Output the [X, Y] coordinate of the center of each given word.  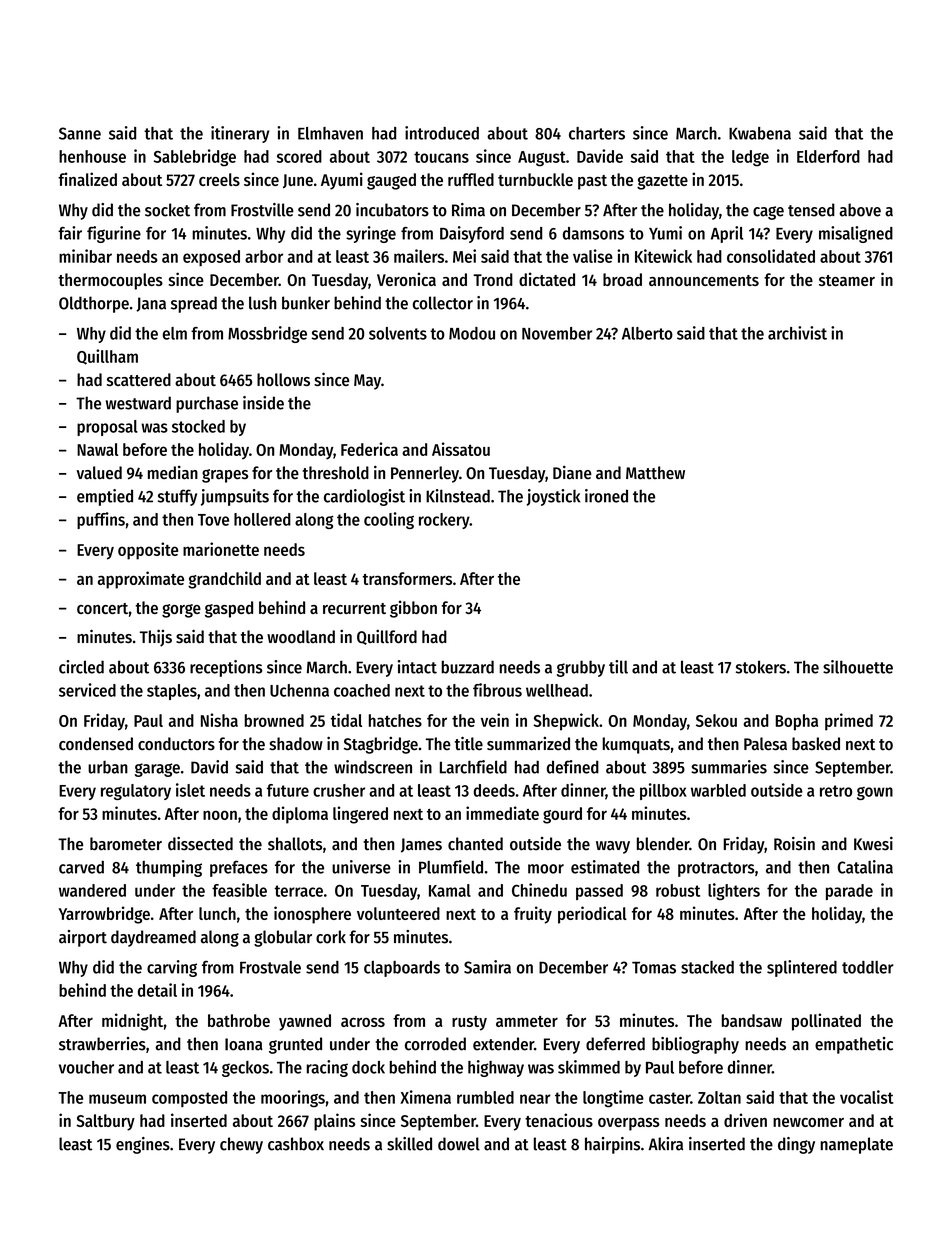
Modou [472, 333]
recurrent [354, 608]
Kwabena [760, 133]
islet [190, 790]
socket [167, 210]
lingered [360, 815]
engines [143, 1145]
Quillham [107, 357]
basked [816, 744]
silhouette [858, 667]
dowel [459, 1144]
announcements [704, 280]
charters [597, 133]
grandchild [224, 580]
